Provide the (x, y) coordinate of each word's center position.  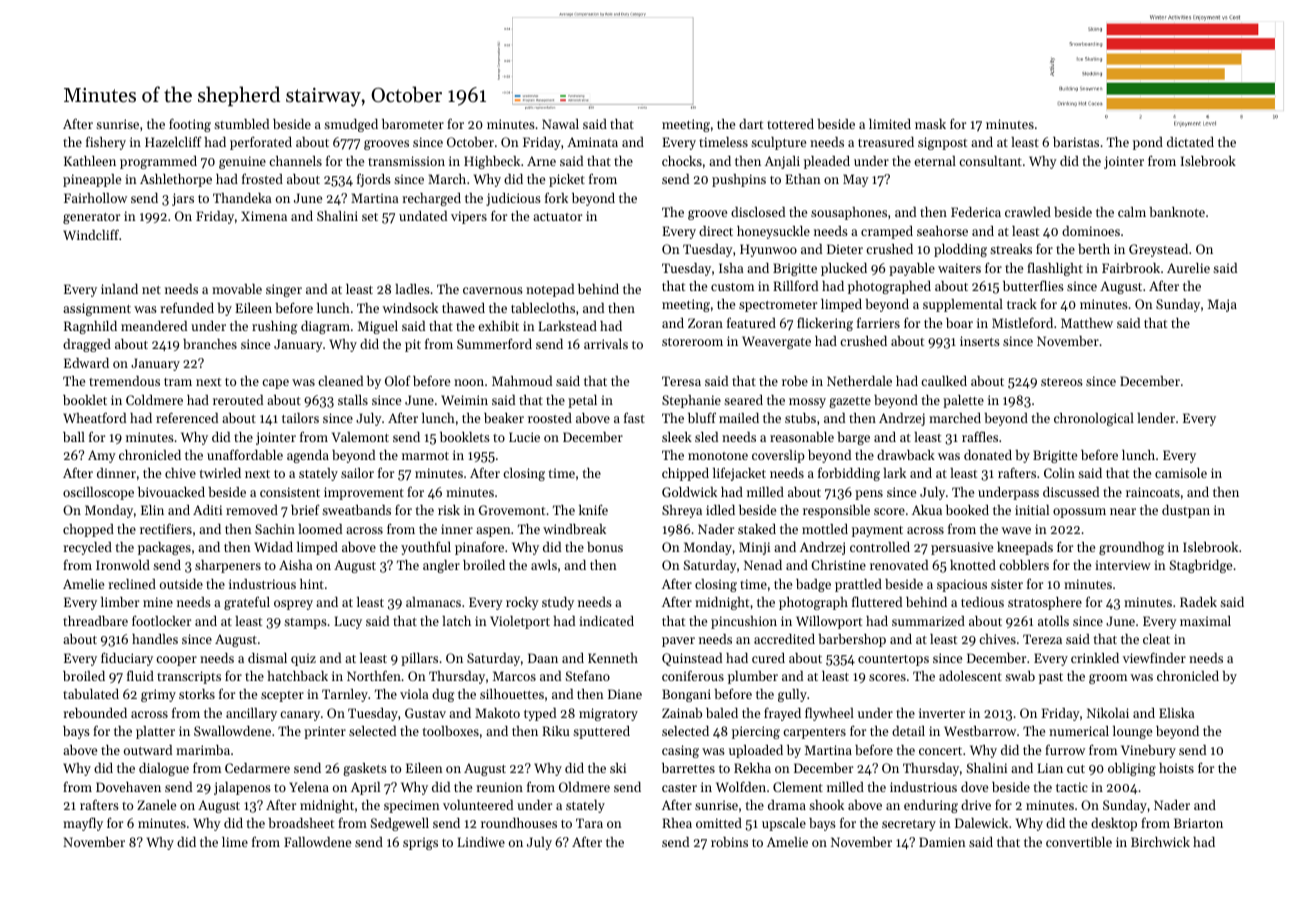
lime (235, 842)
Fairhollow (95, 198)
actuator (557, 217)
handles (155, 639)
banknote (1177, 212)
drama (787, 805)
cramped (887, 232)
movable (237, 289)
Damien (942, 842)
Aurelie (1188, 268)
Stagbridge (1201, 566)
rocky (522, 603)
